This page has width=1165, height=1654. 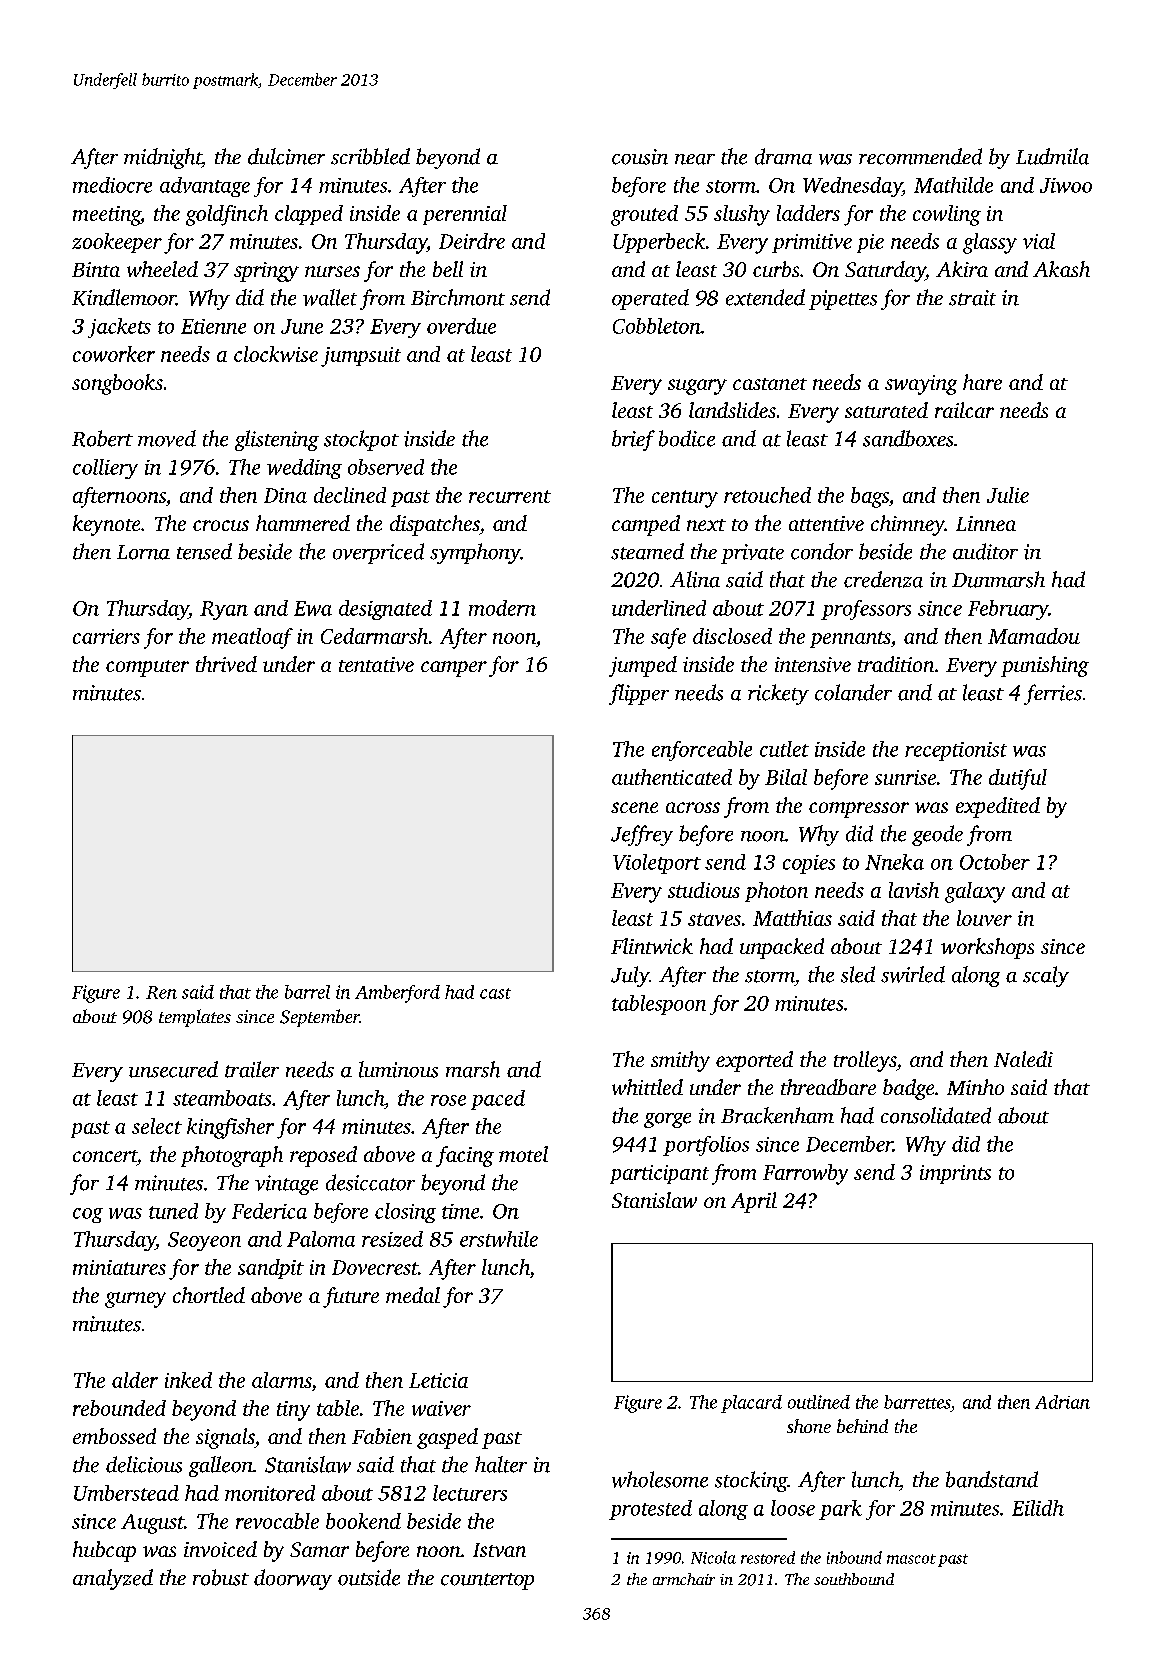 What do you see at coordinates (684, 1579) in the page?
I see `armchair` at bounding box center [684, 1579].
